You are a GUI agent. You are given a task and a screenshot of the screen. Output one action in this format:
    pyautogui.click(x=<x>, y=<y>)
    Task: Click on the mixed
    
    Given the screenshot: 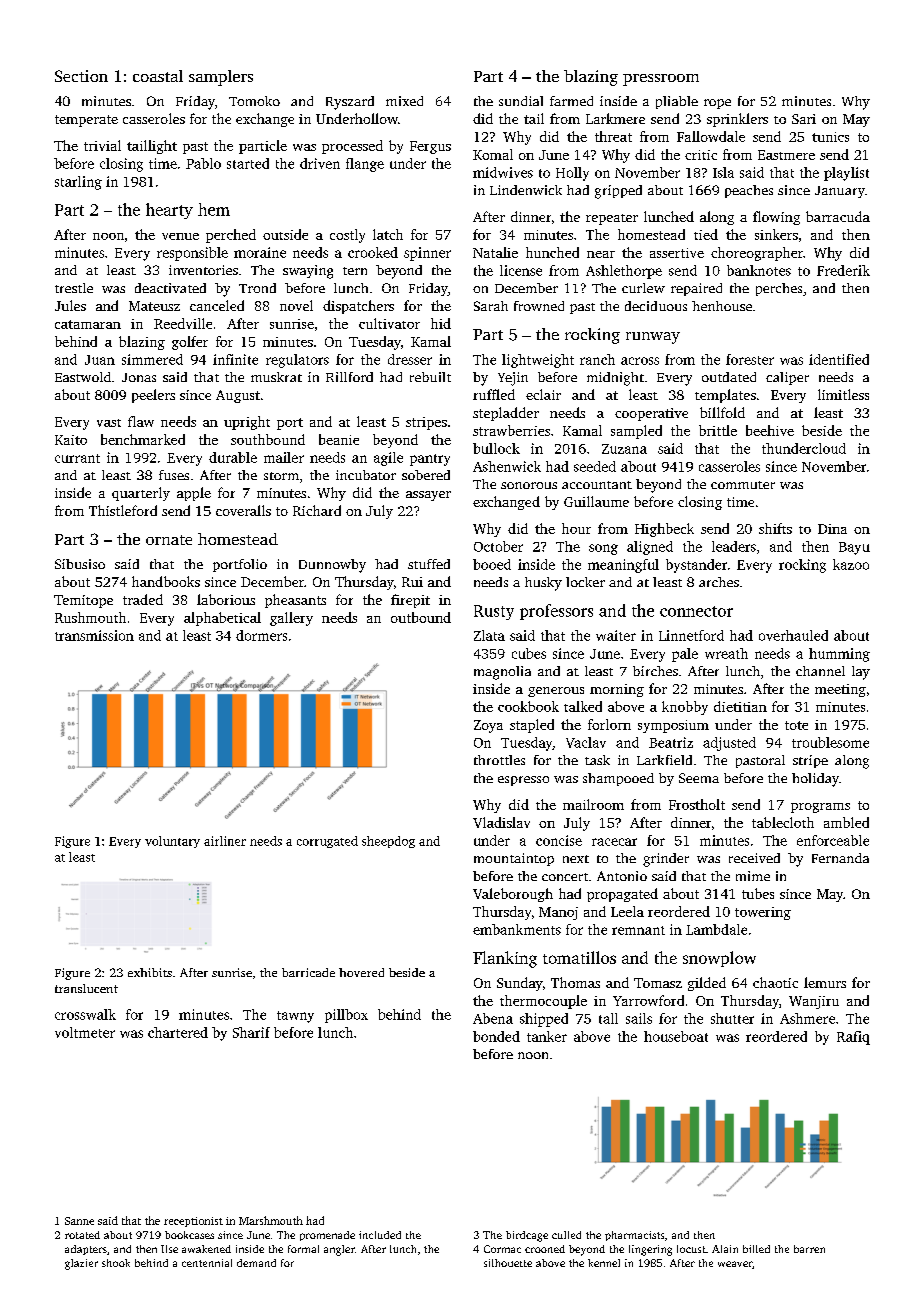 What is the action you would take?
    pyautogui.click(x=404, y=101)
